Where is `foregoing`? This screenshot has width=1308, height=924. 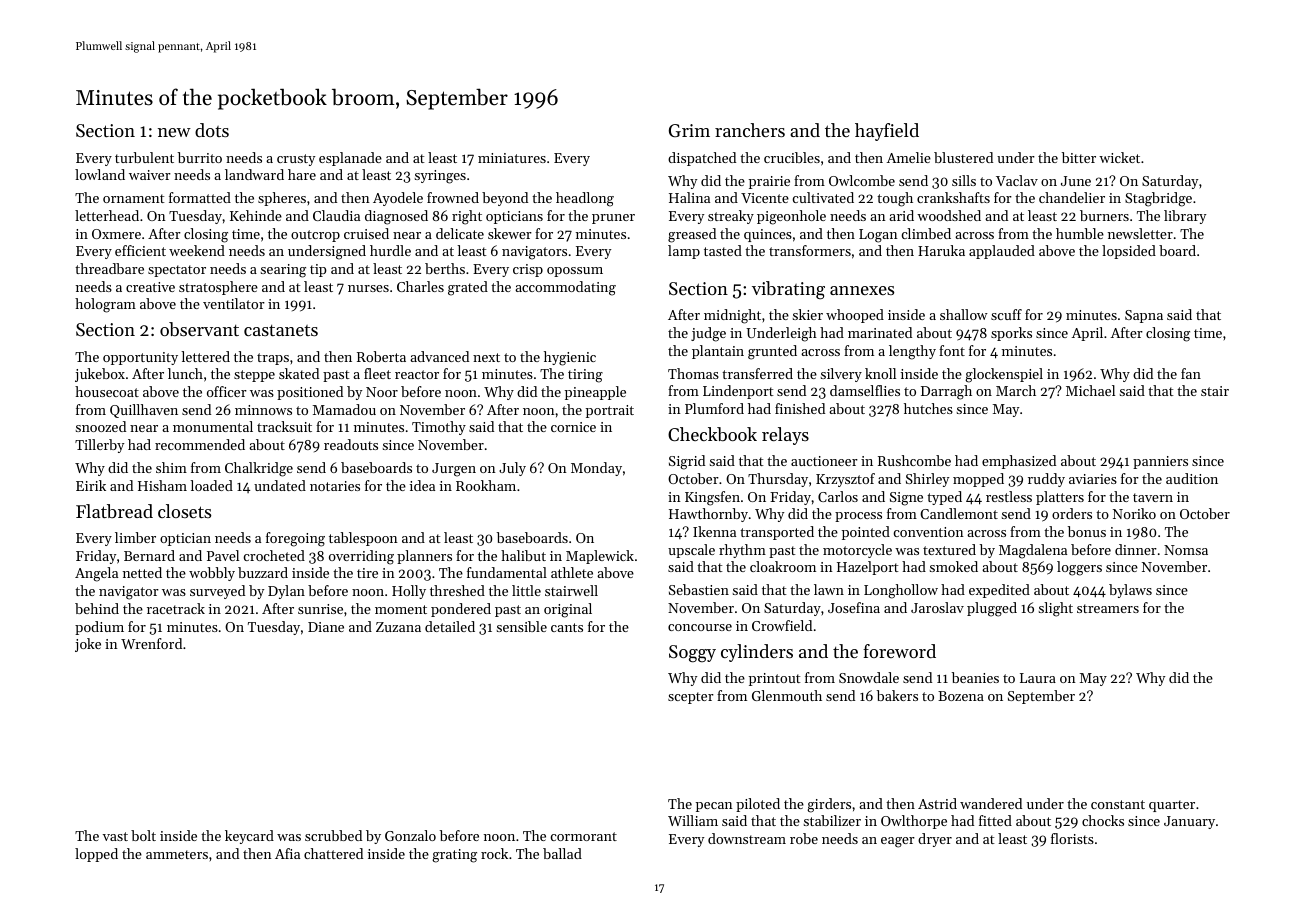 foregoing is located at coordinates (295, 539).
